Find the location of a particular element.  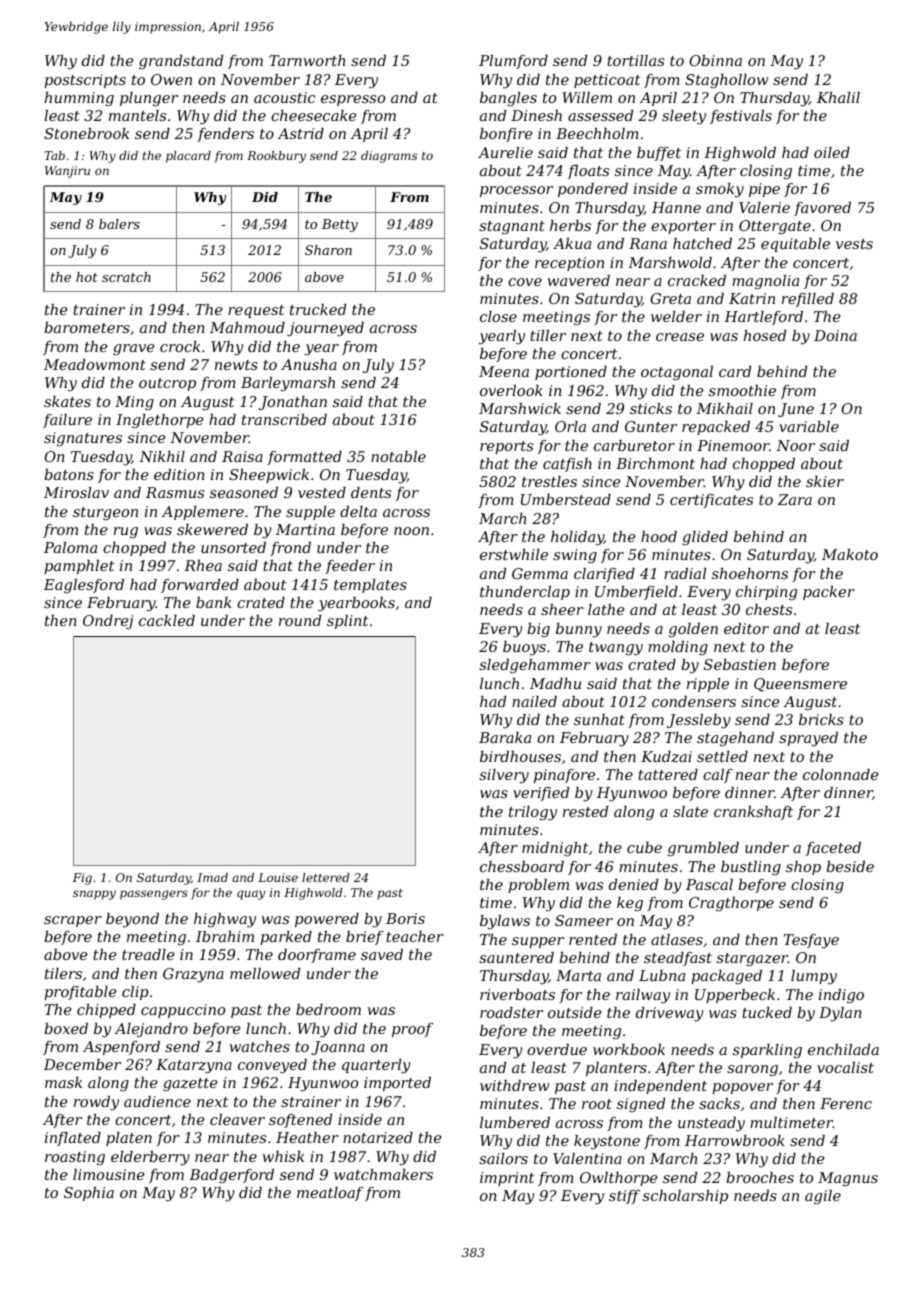

chests is located at coordinates (769, 609).
